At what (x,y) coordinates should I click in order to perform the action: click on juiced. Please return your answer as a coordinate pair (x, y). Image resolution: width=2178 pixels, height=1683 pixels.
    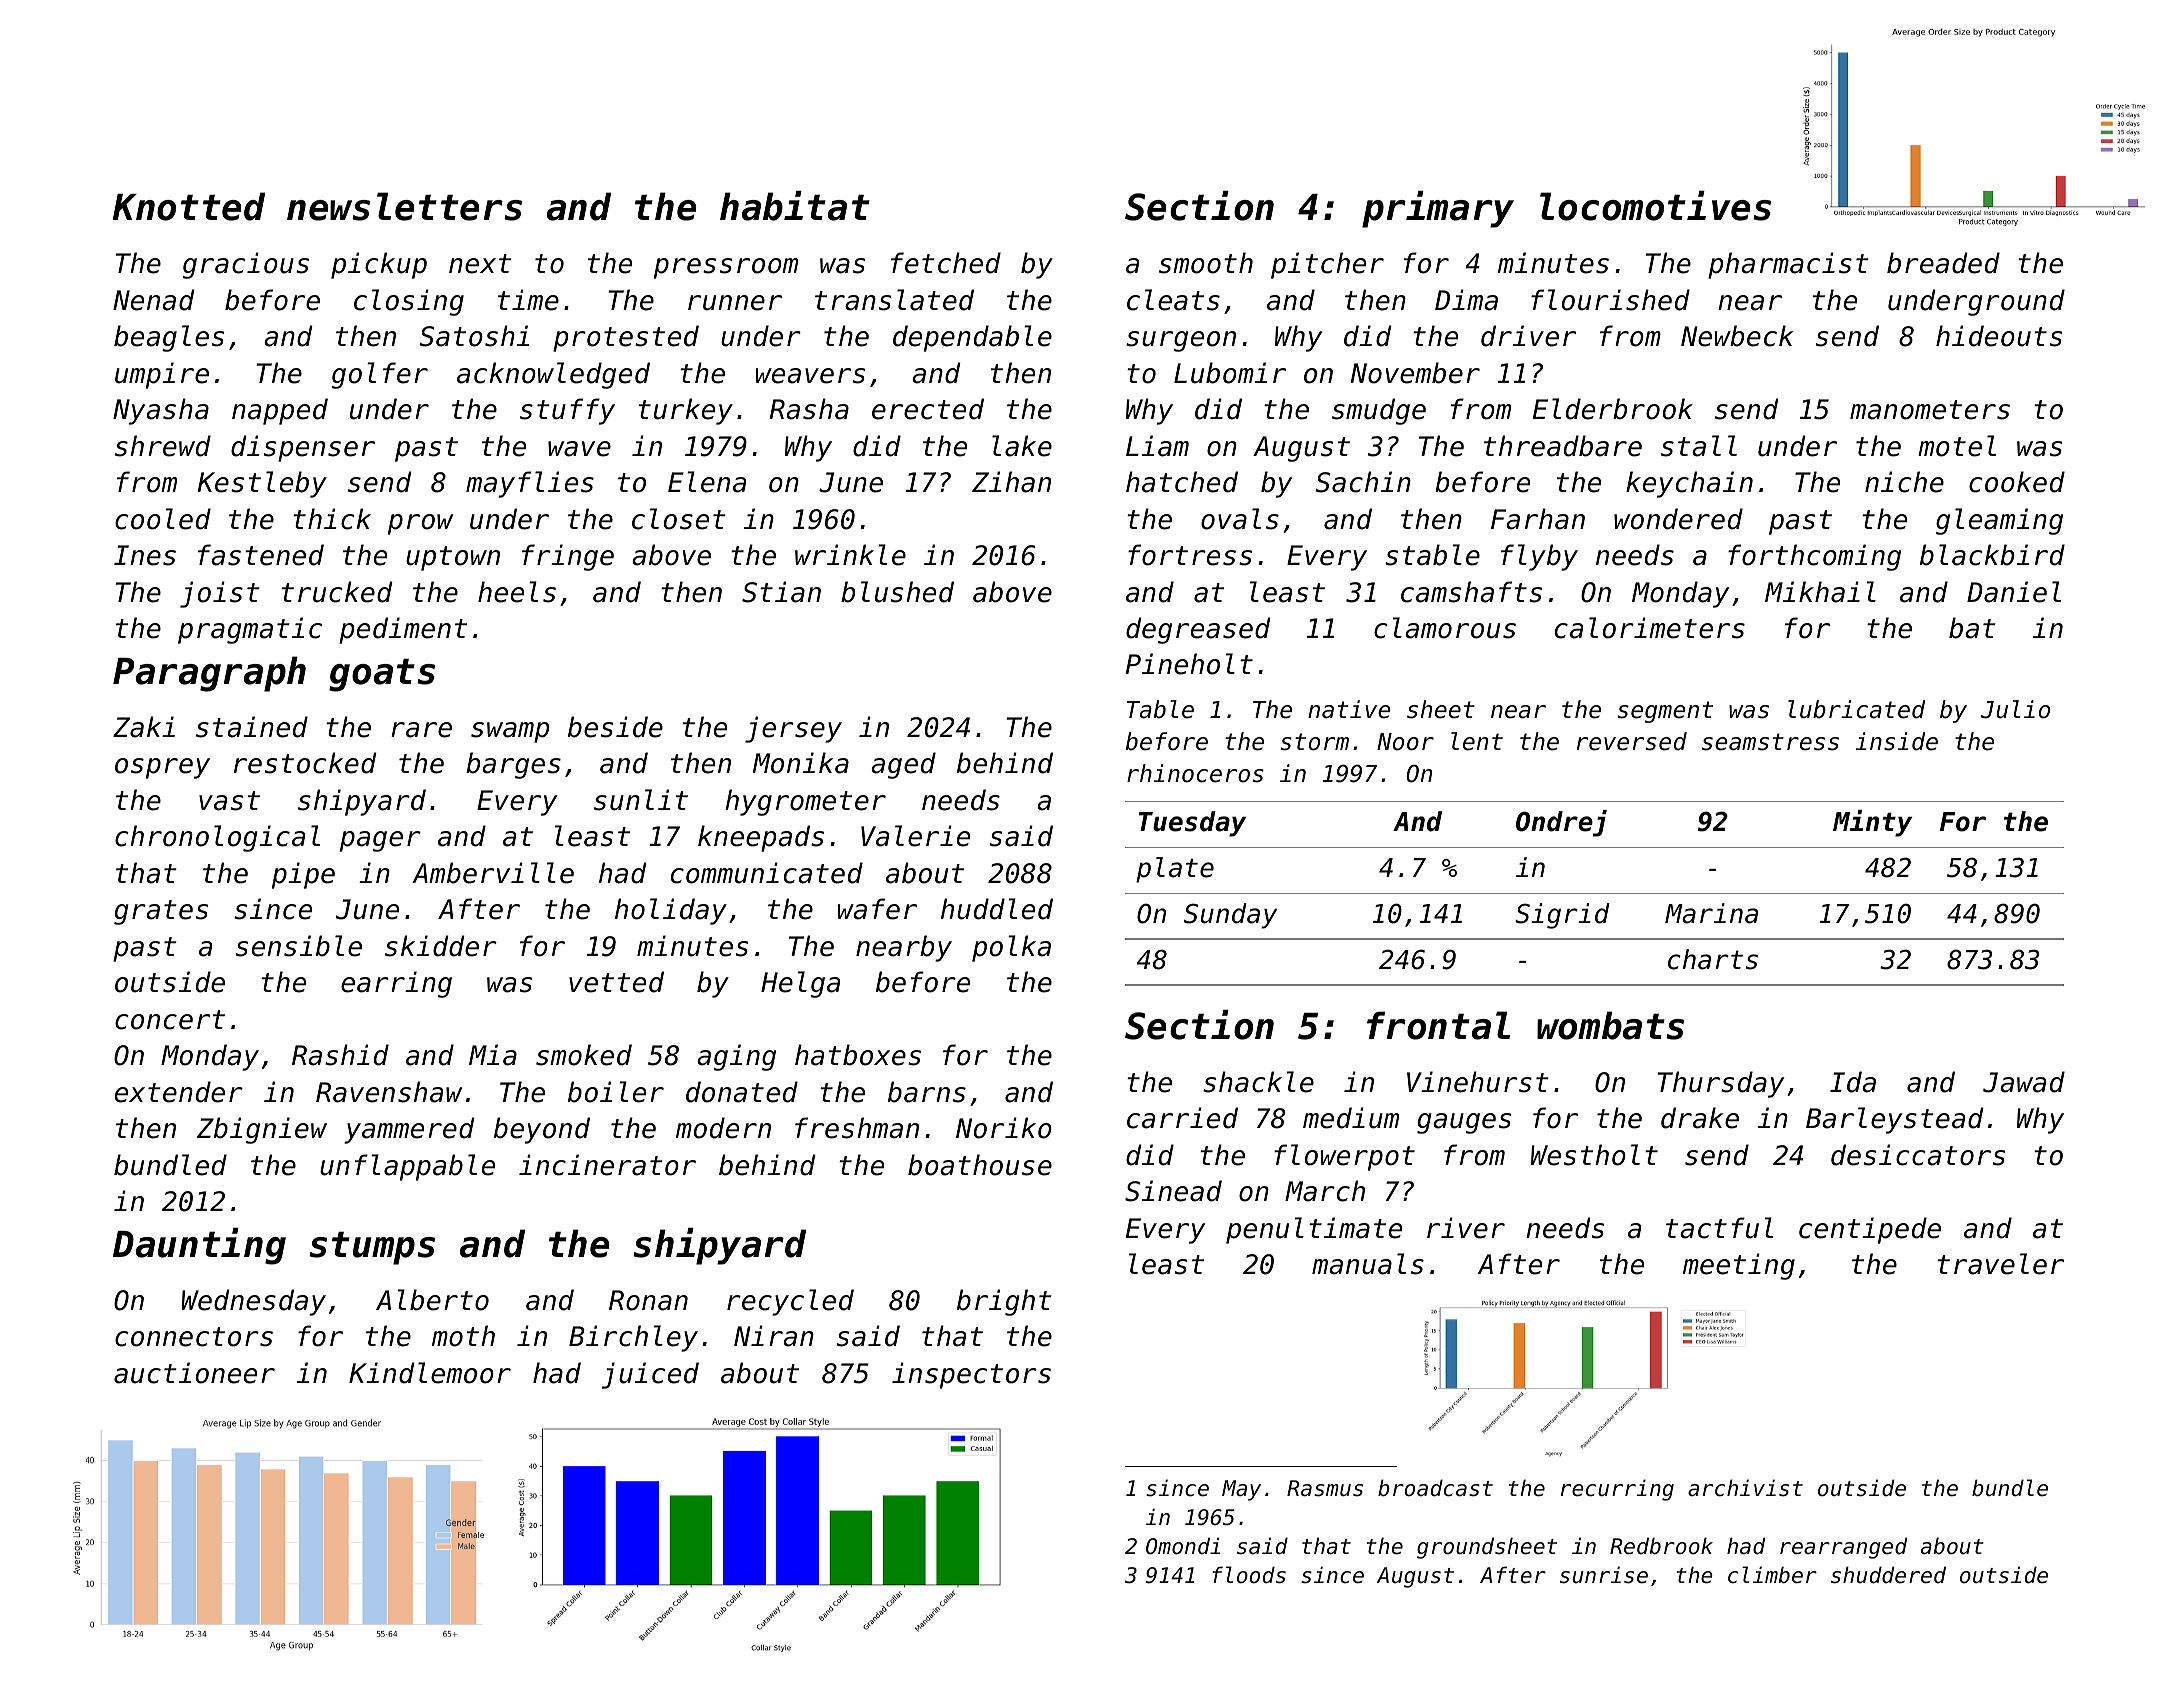
    Looking at the image, I should click on (650, 1375).
